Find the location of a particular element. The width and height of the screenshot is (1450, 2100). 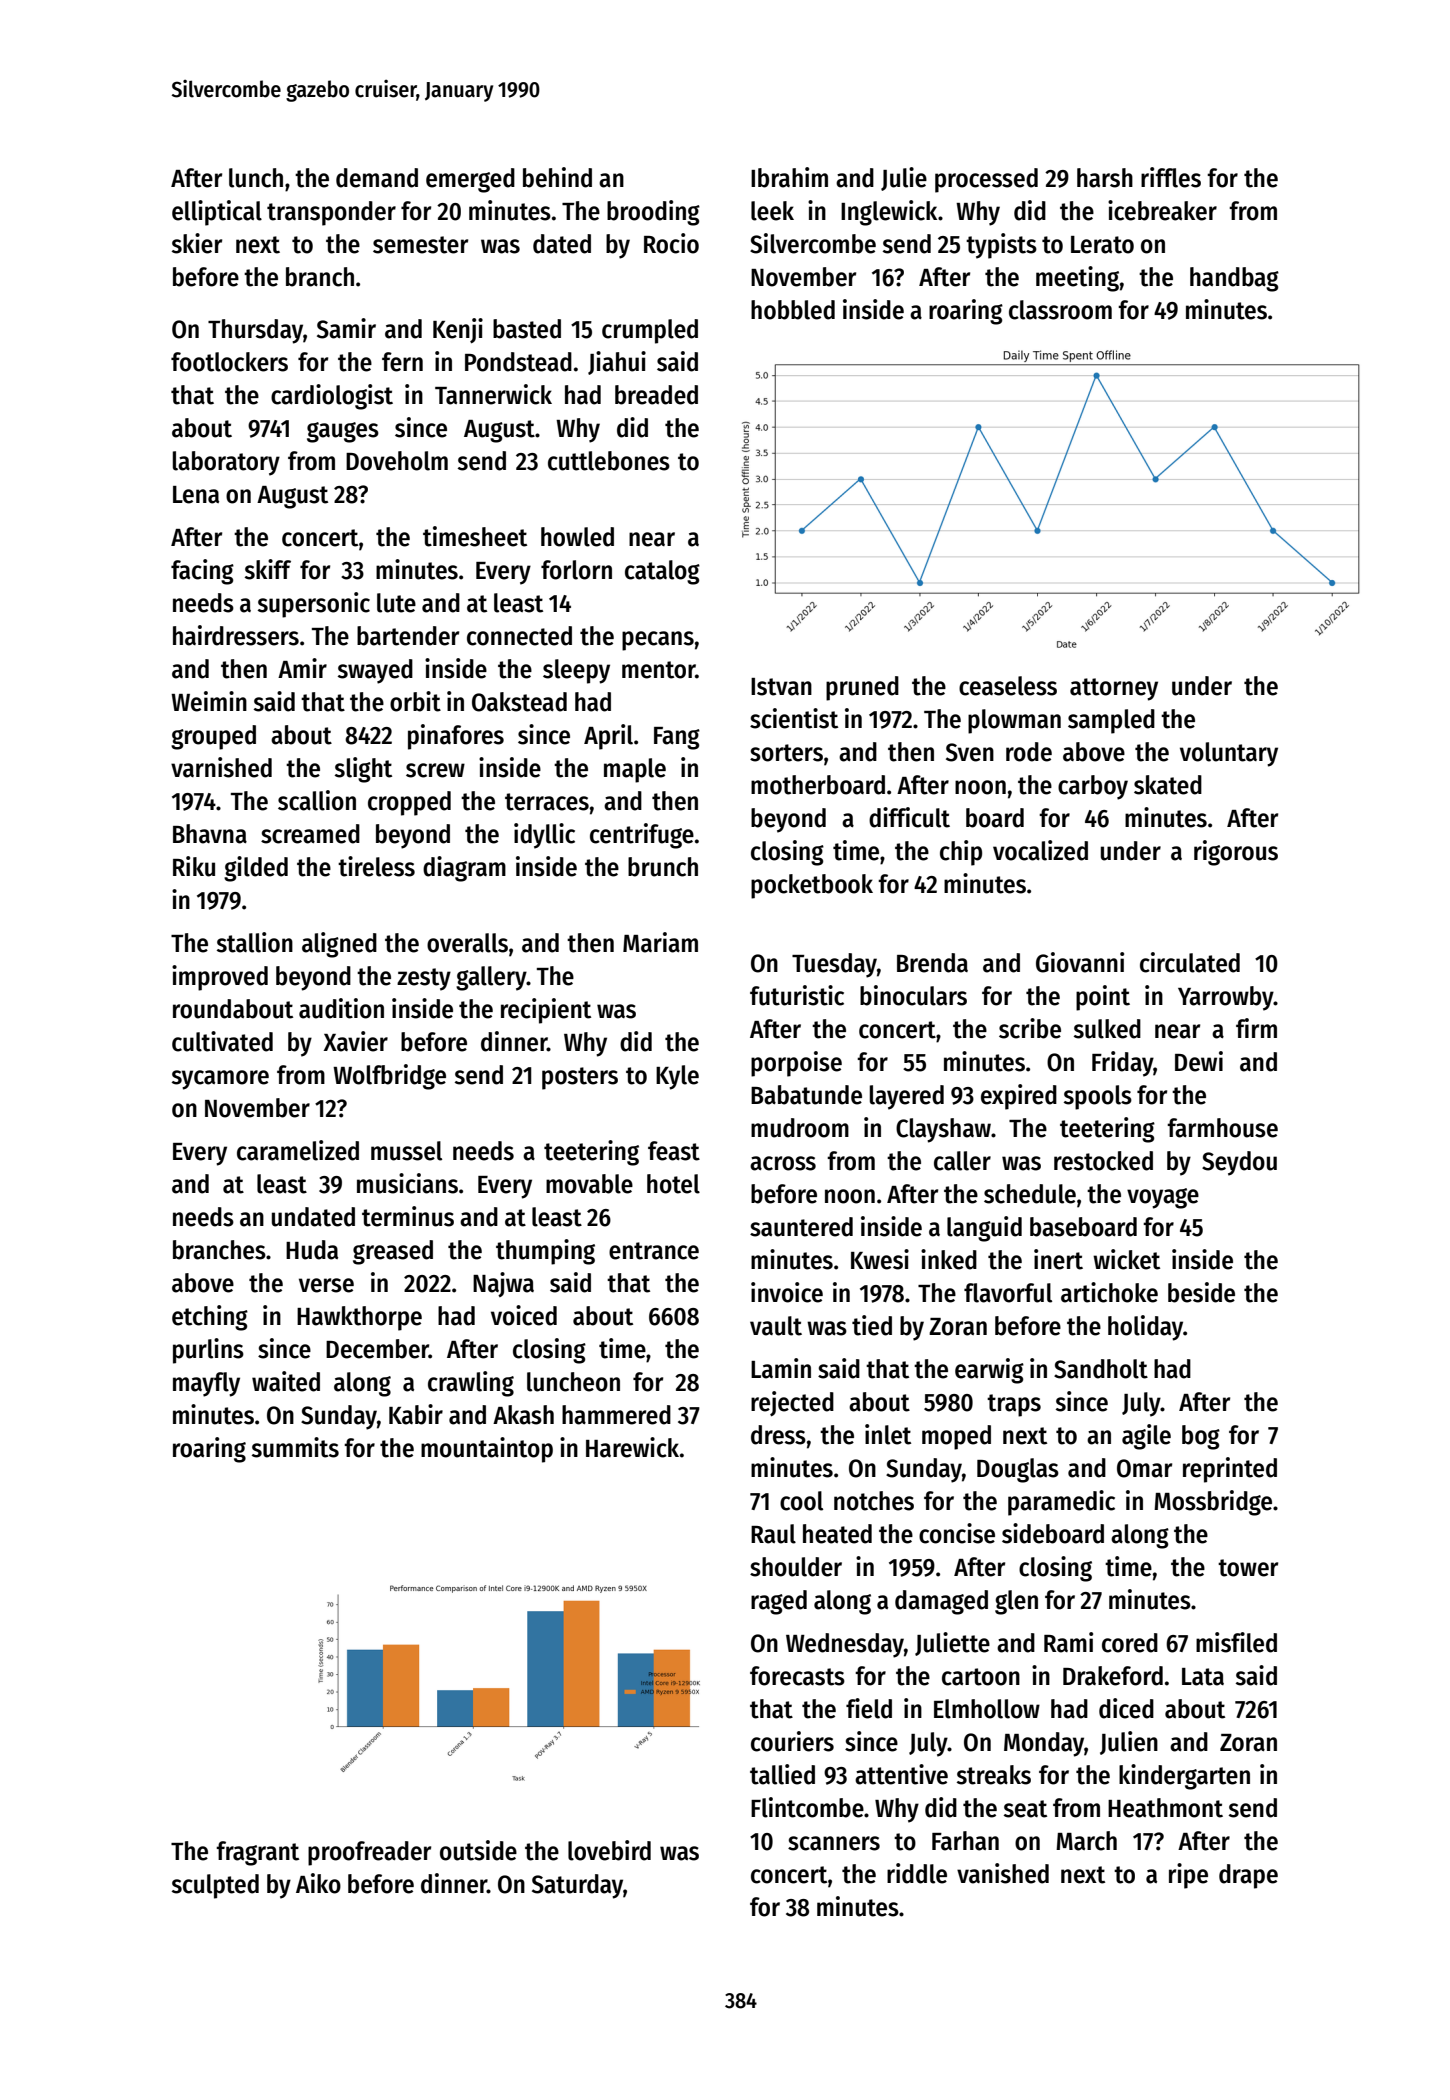

processed is located at coordinates (986, 180).
